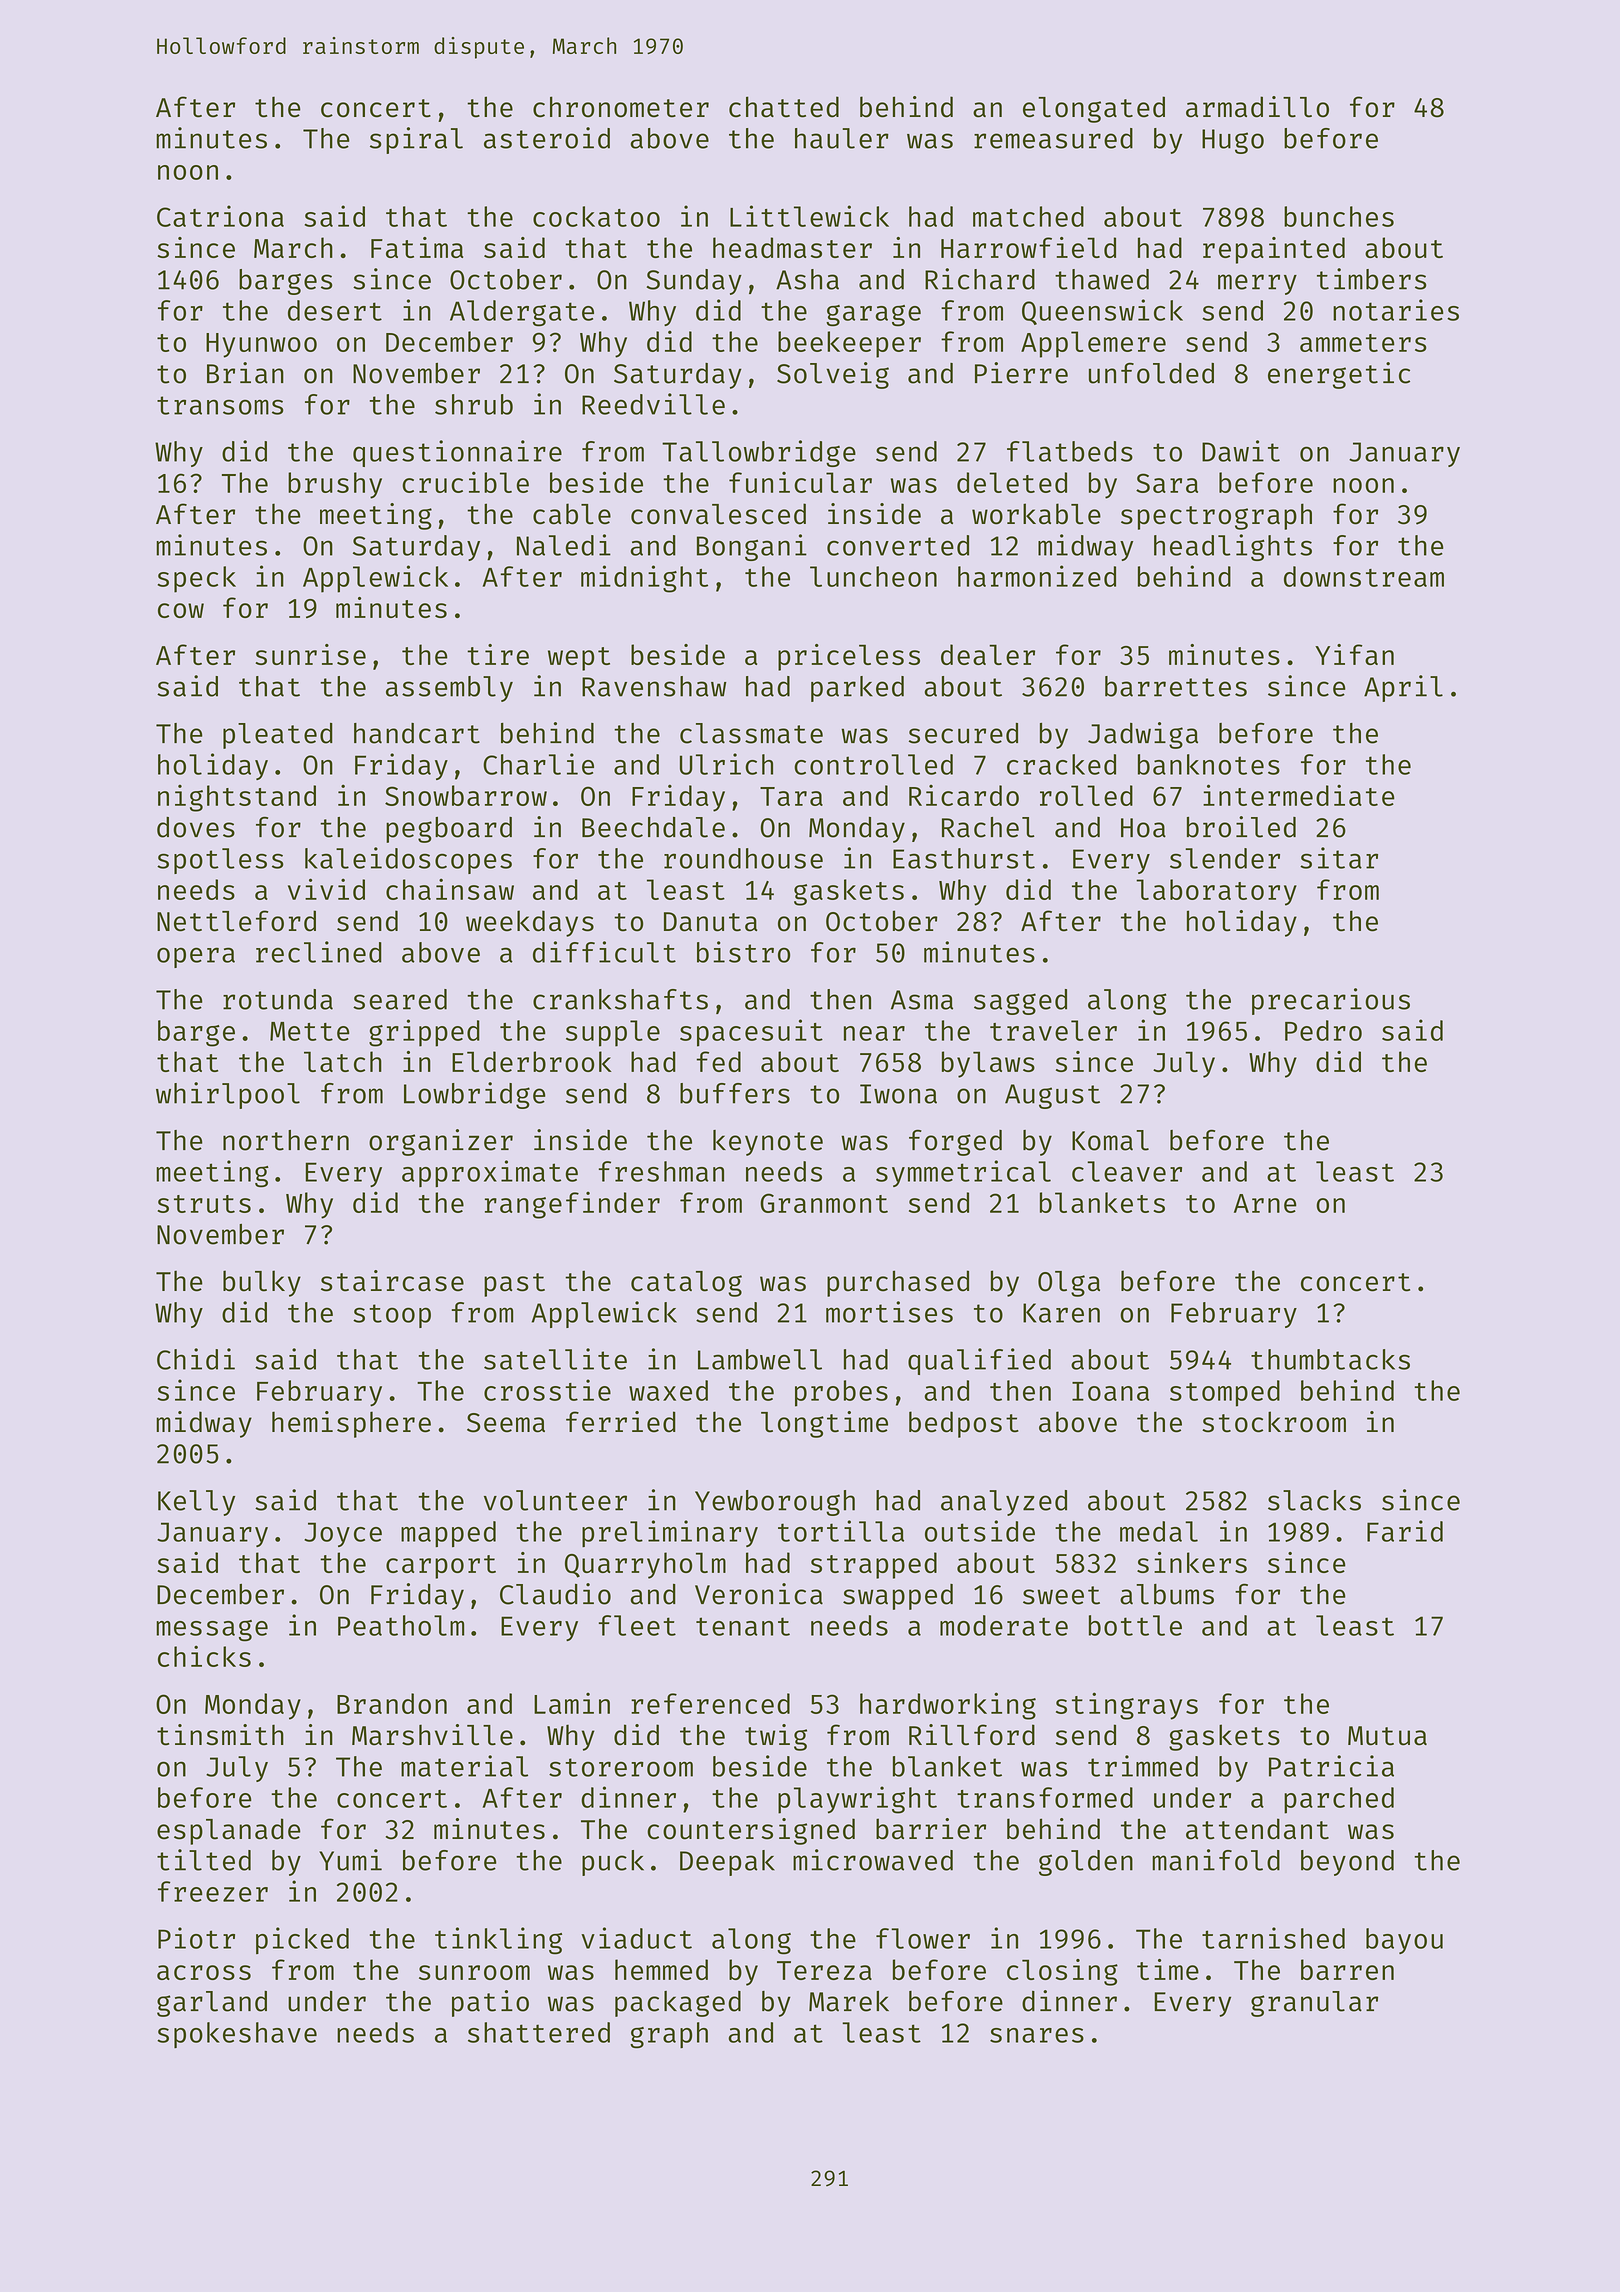 The height and width of the screenshot is (2292, 1620). What do you see at coordinates (228, 1095) in the screenshot?
I see `whirlpool` at bounding box center [228, 1095].
